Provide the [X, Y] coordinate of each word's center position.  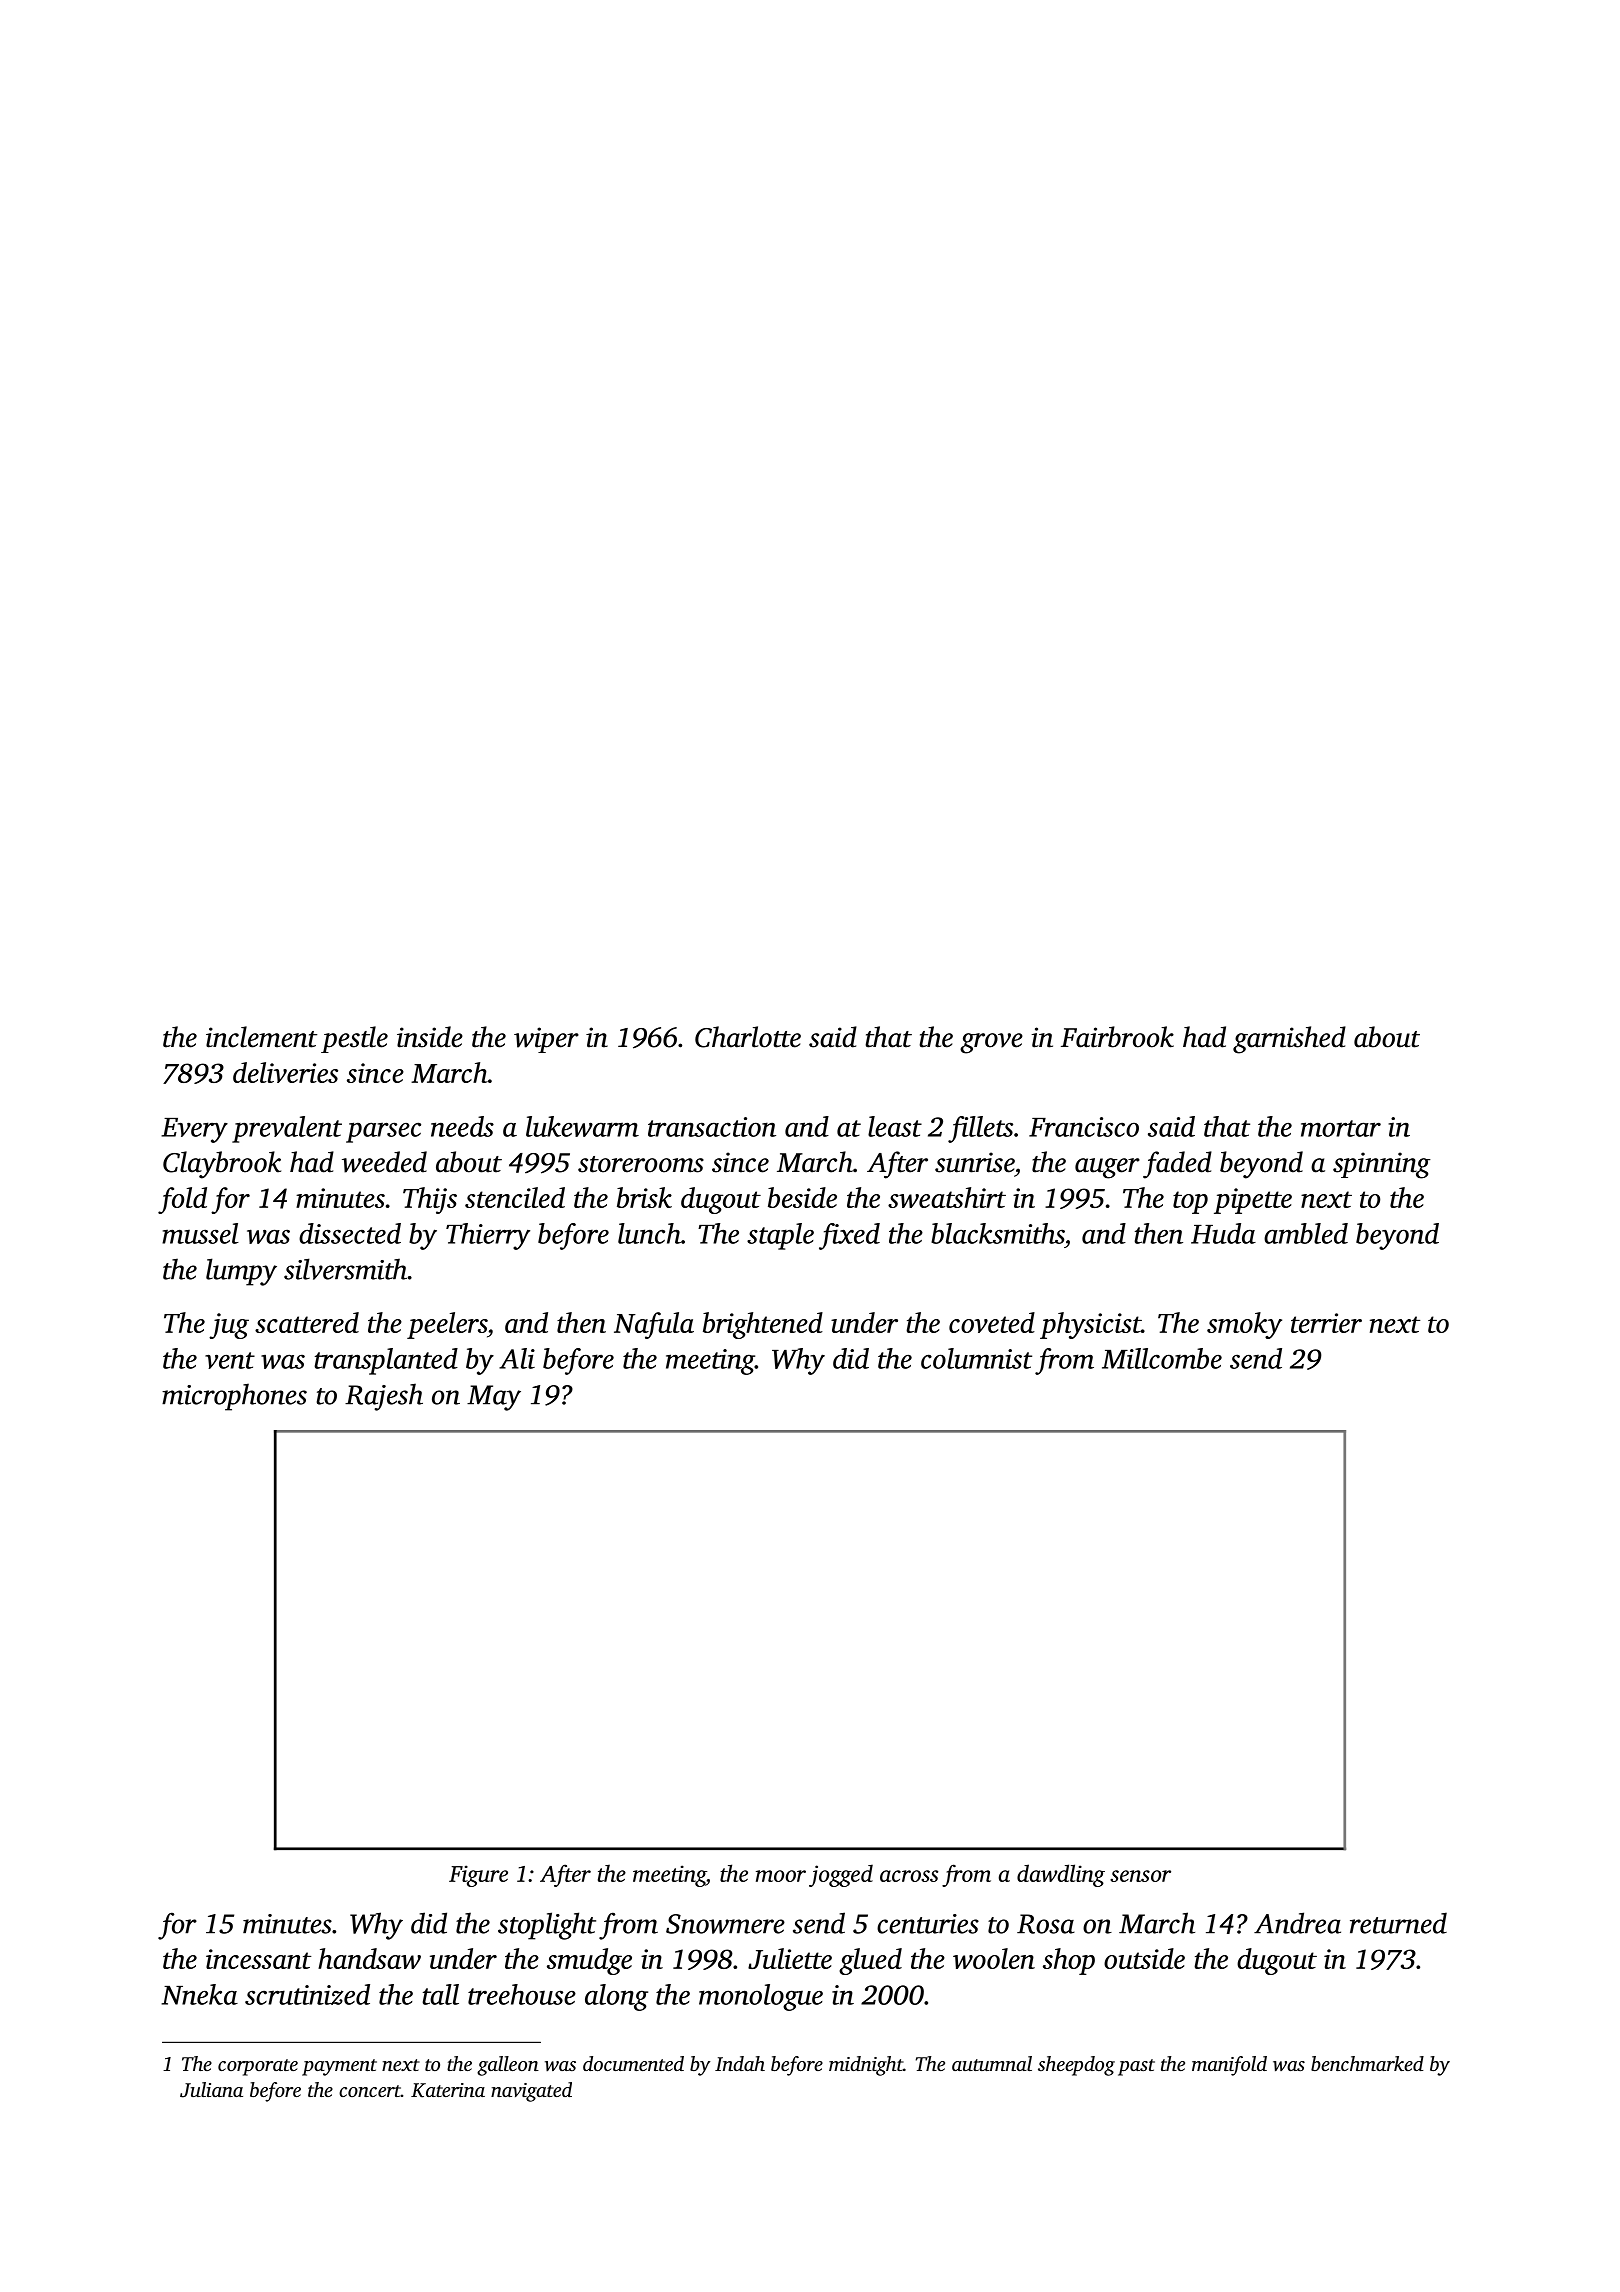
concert [370, 2091]
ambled [1306, 1233]
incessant [258, 1959]
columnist [976, 1358]
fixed [849, 1236]
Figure [478, 1876]
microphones [234, 1397]
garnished [1289, 1040]
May [494, 1398]
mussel [200, 1233]
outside [1144, 1958]
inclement [261, 1037]
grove [991, 1043]
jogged [841, 1875]
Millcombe [1162, 1358]
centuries [928, 1924]
